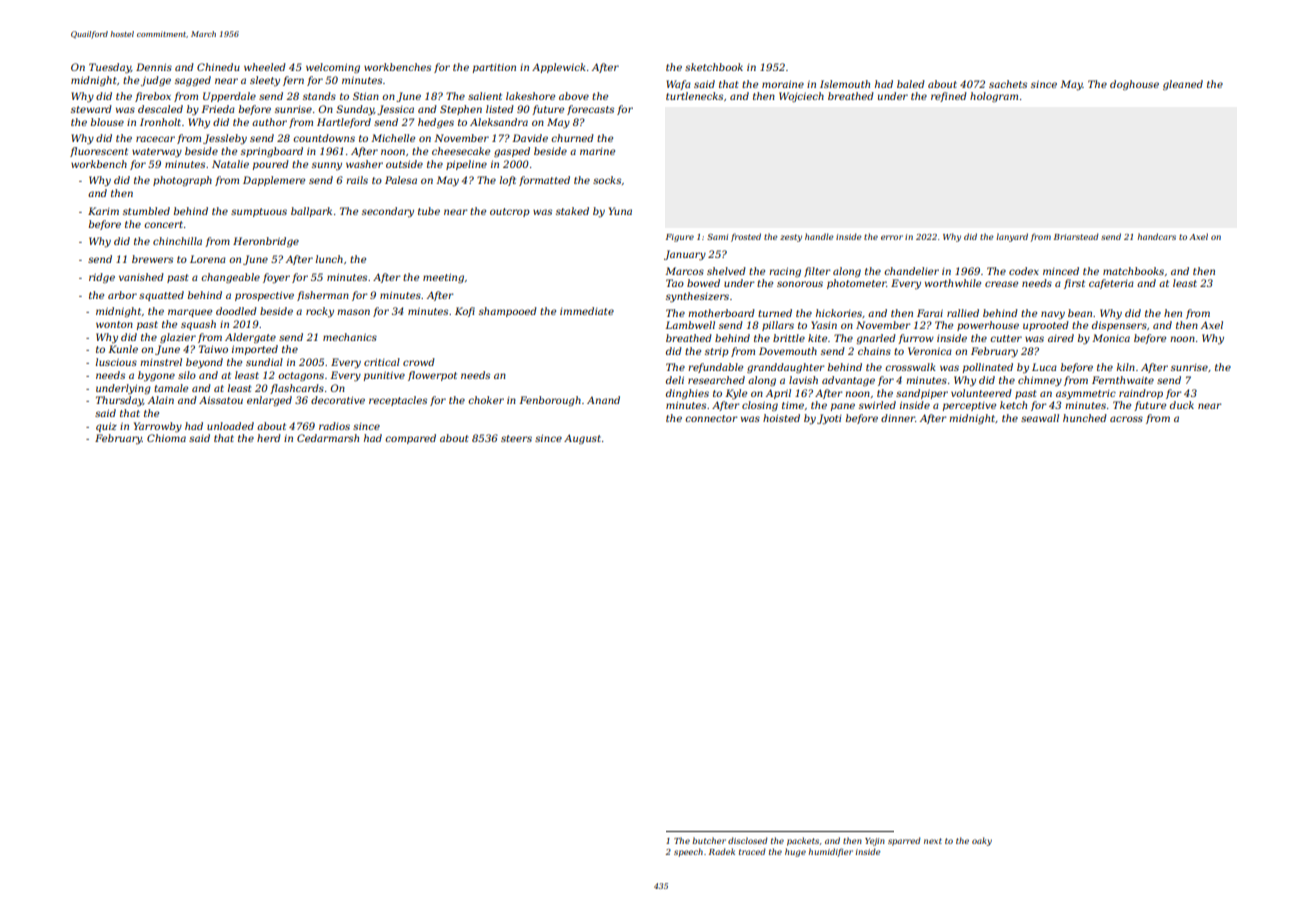 The width and height of the screenshot is (1308, 924). I want to click on across, so click(1126, 419).
